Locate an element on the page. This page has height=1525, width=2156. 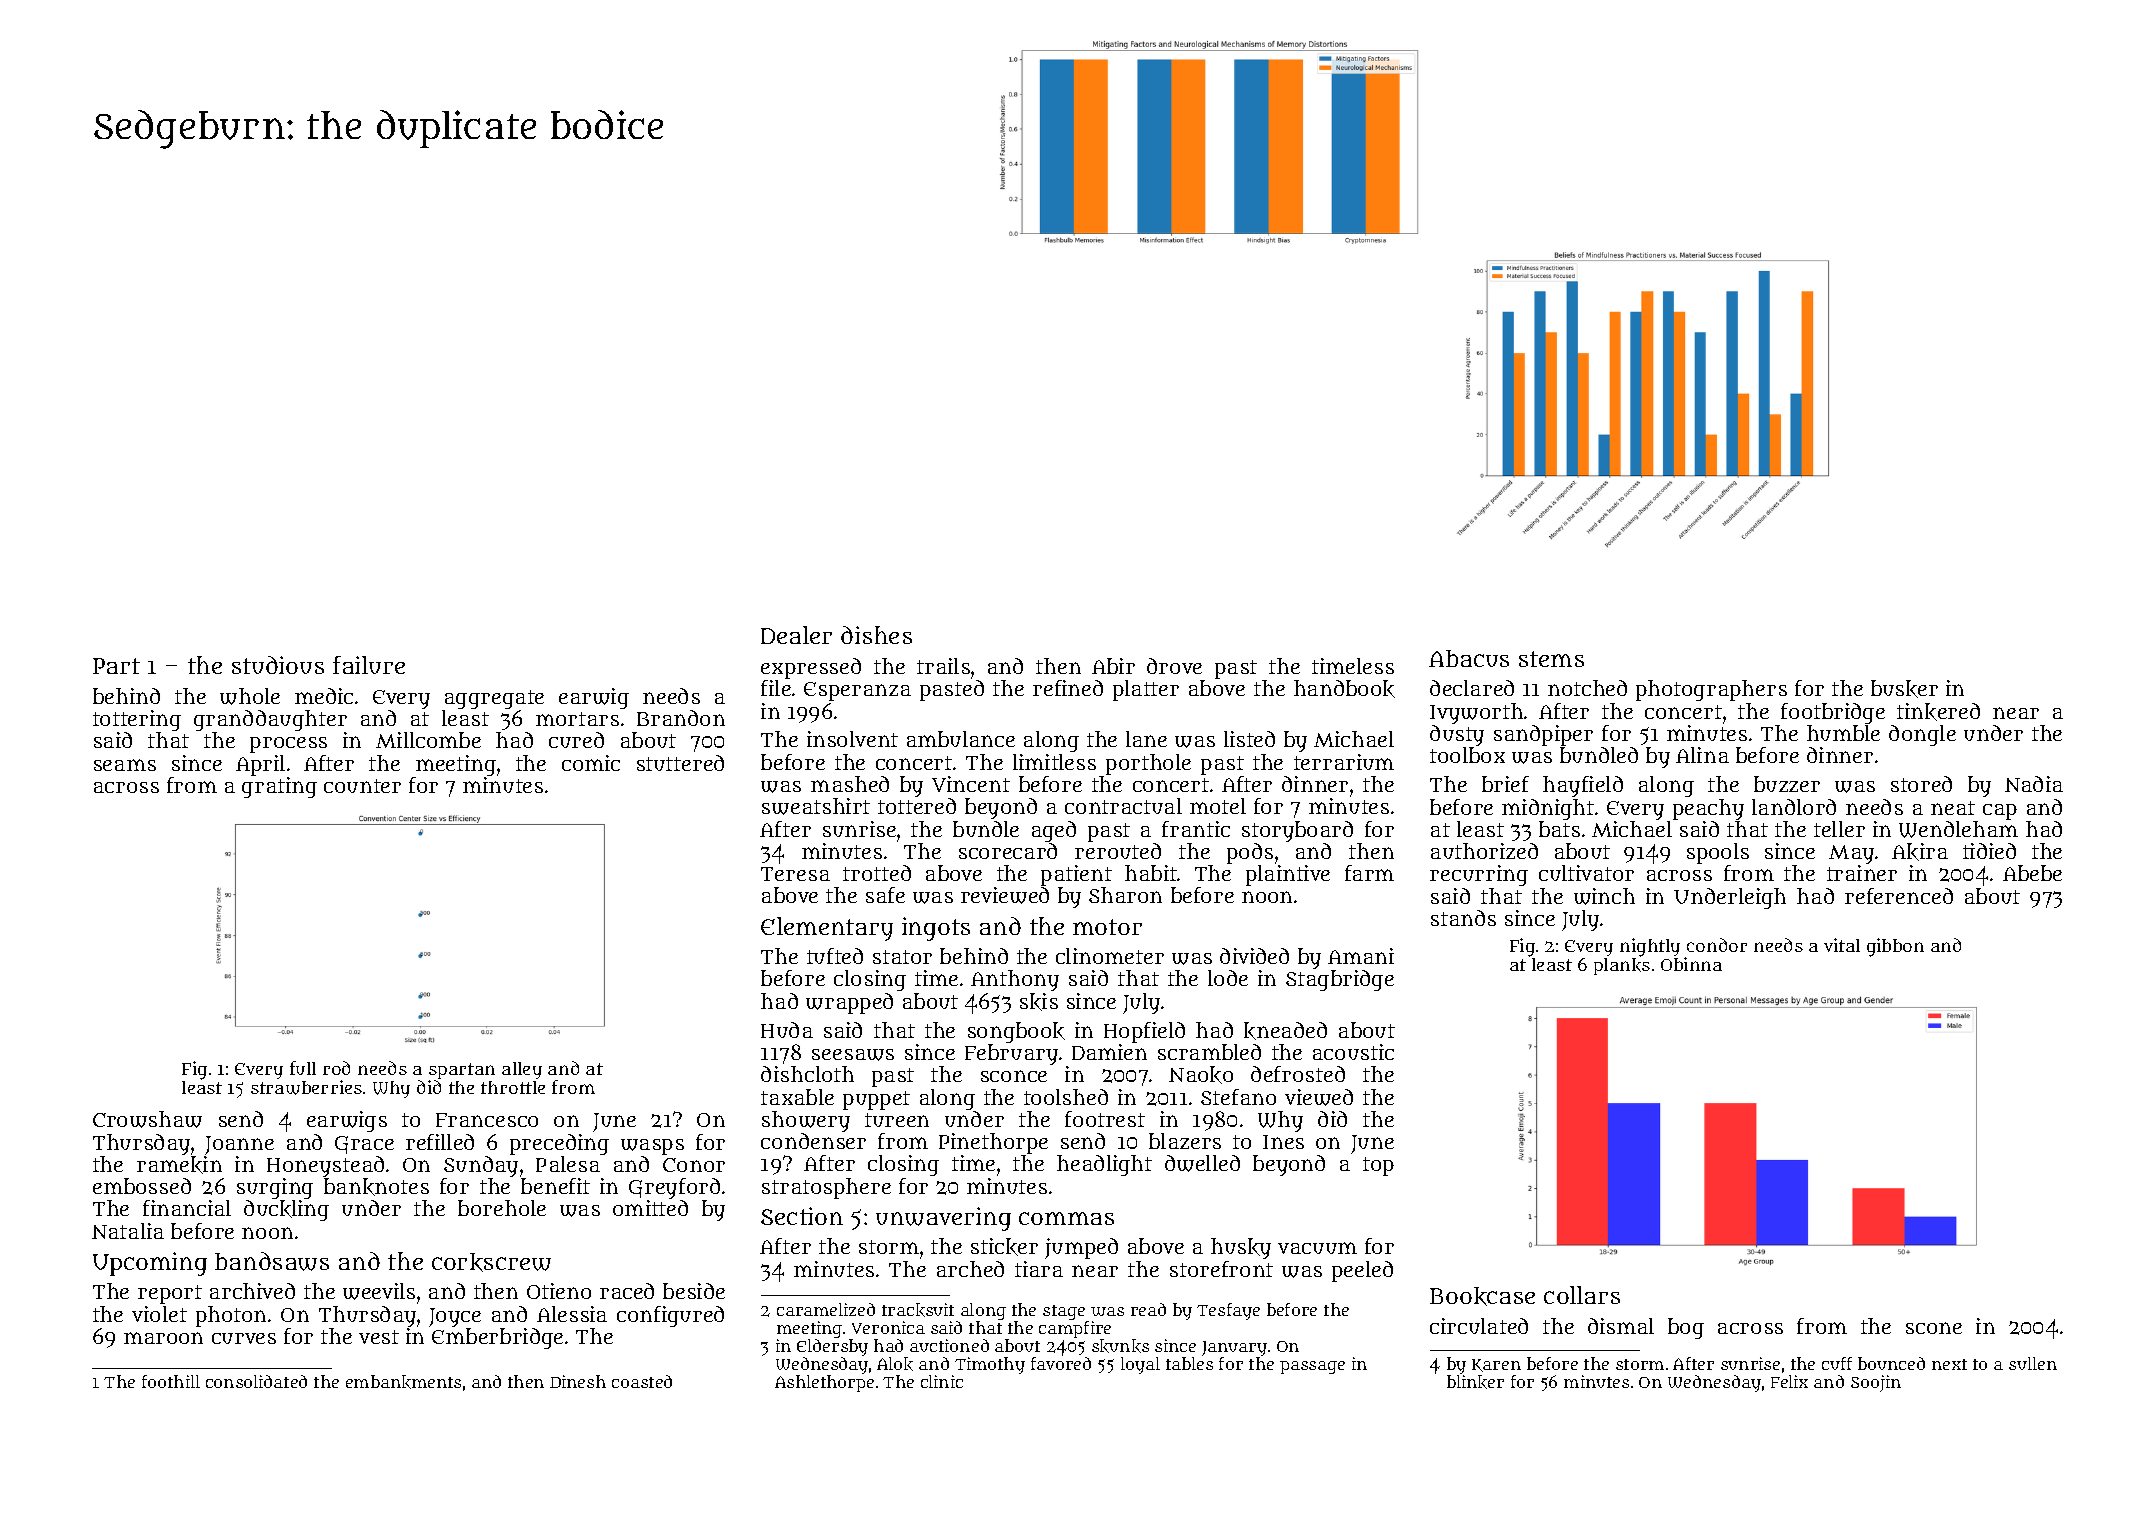
buzzer is located at coordinates (1787, 784).
